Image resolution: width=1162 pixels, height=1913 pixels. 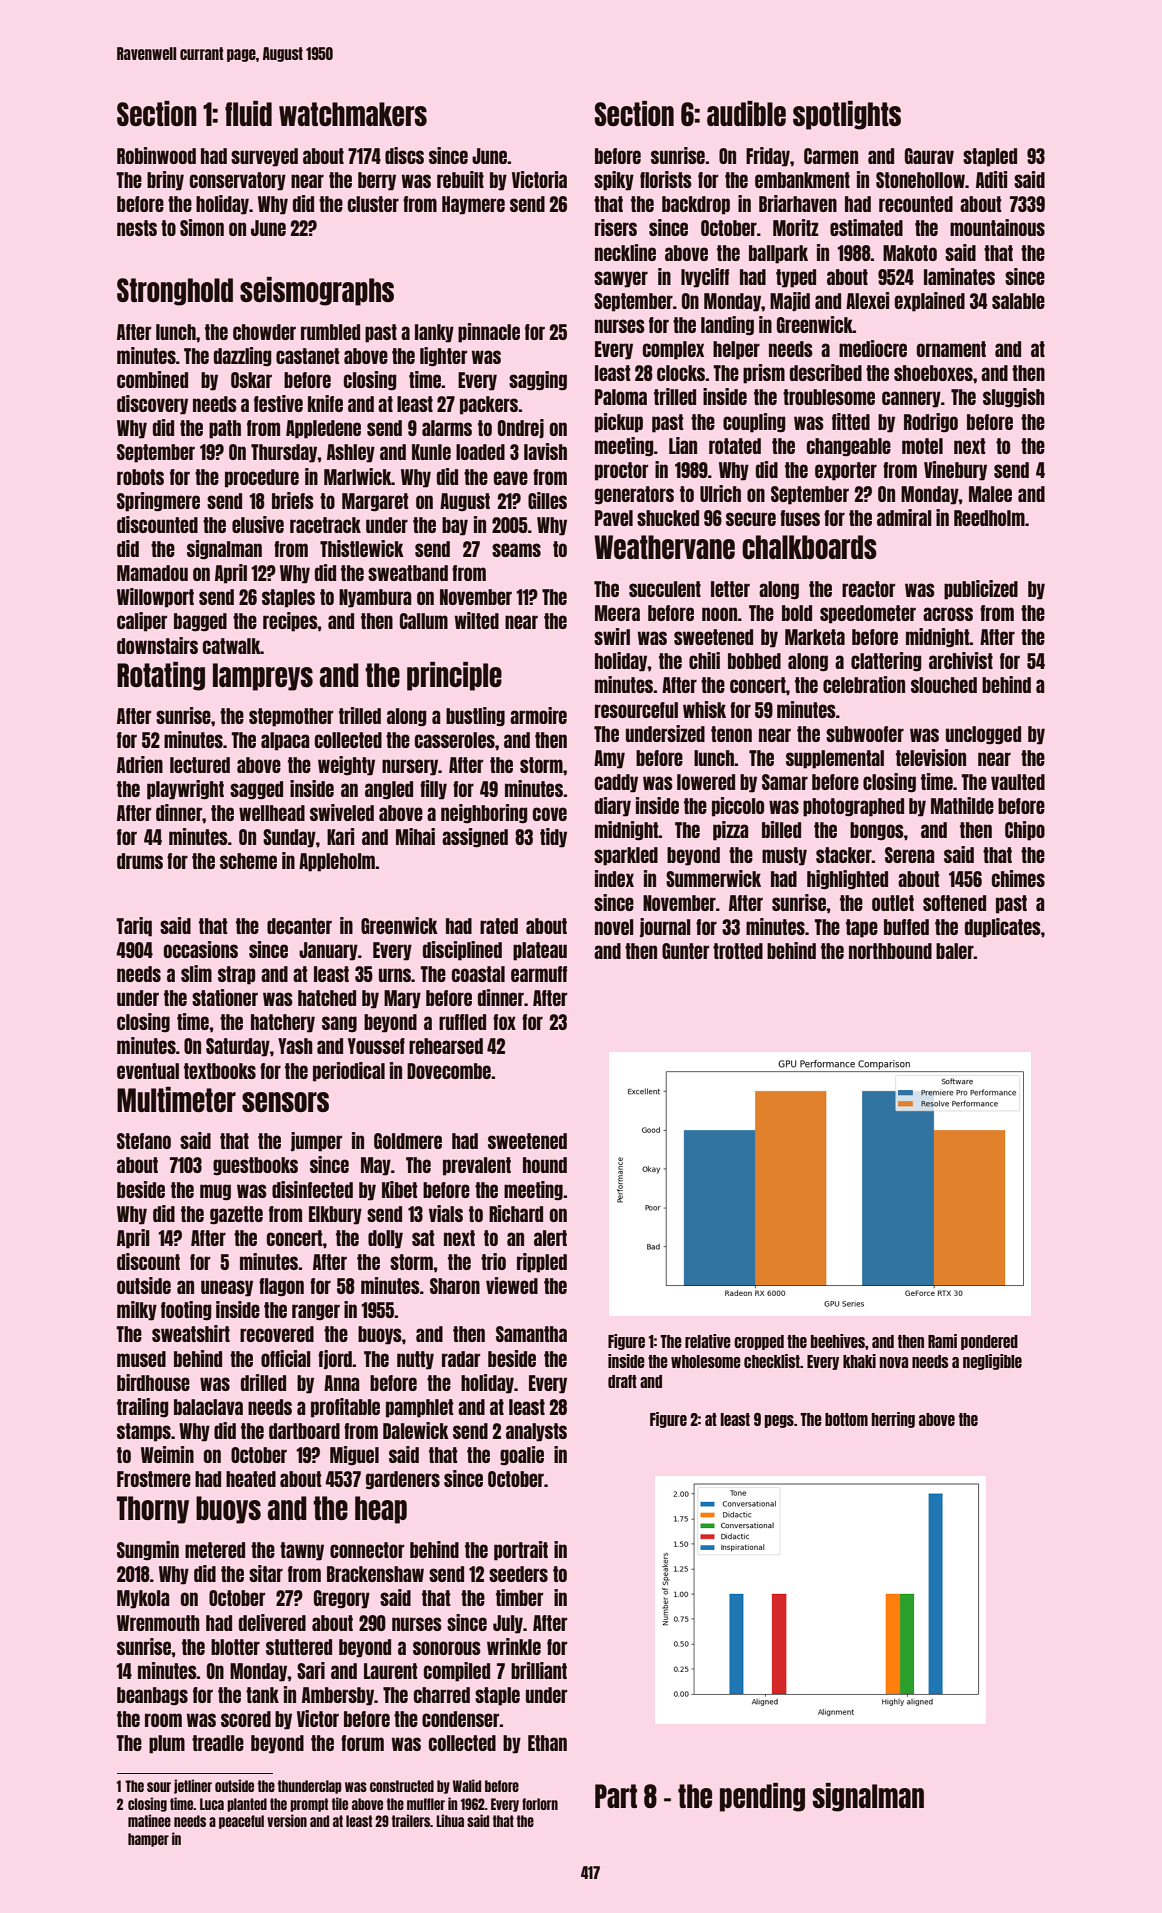 What do you see at coordinates (251, 380) in the screenshot?
I see `Oskar` at bounding box center [251, 380].
